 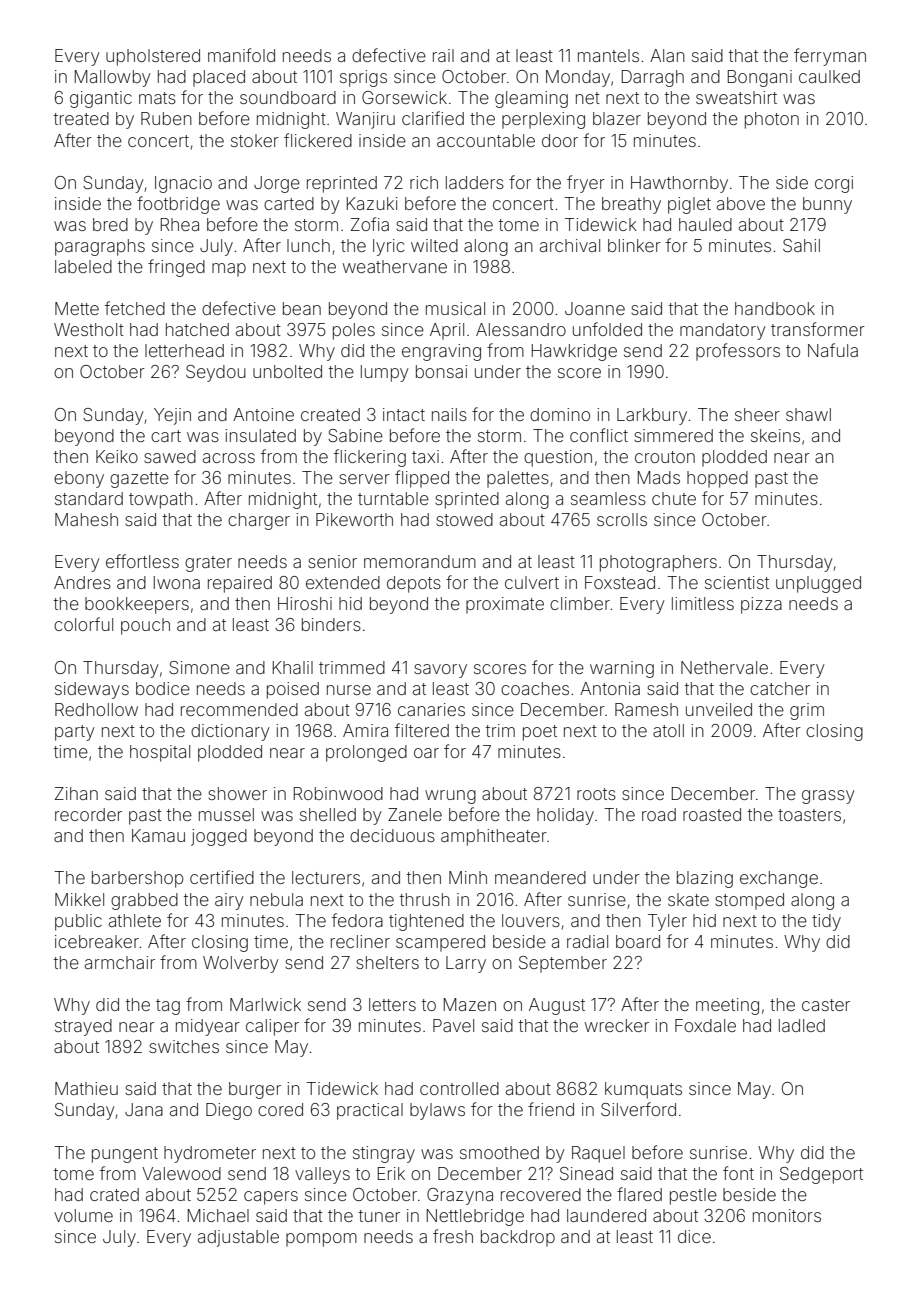 What do you see at coordinates (443, 55) in the screenshot?
I see `rail` at bounding box center [443, 55].
